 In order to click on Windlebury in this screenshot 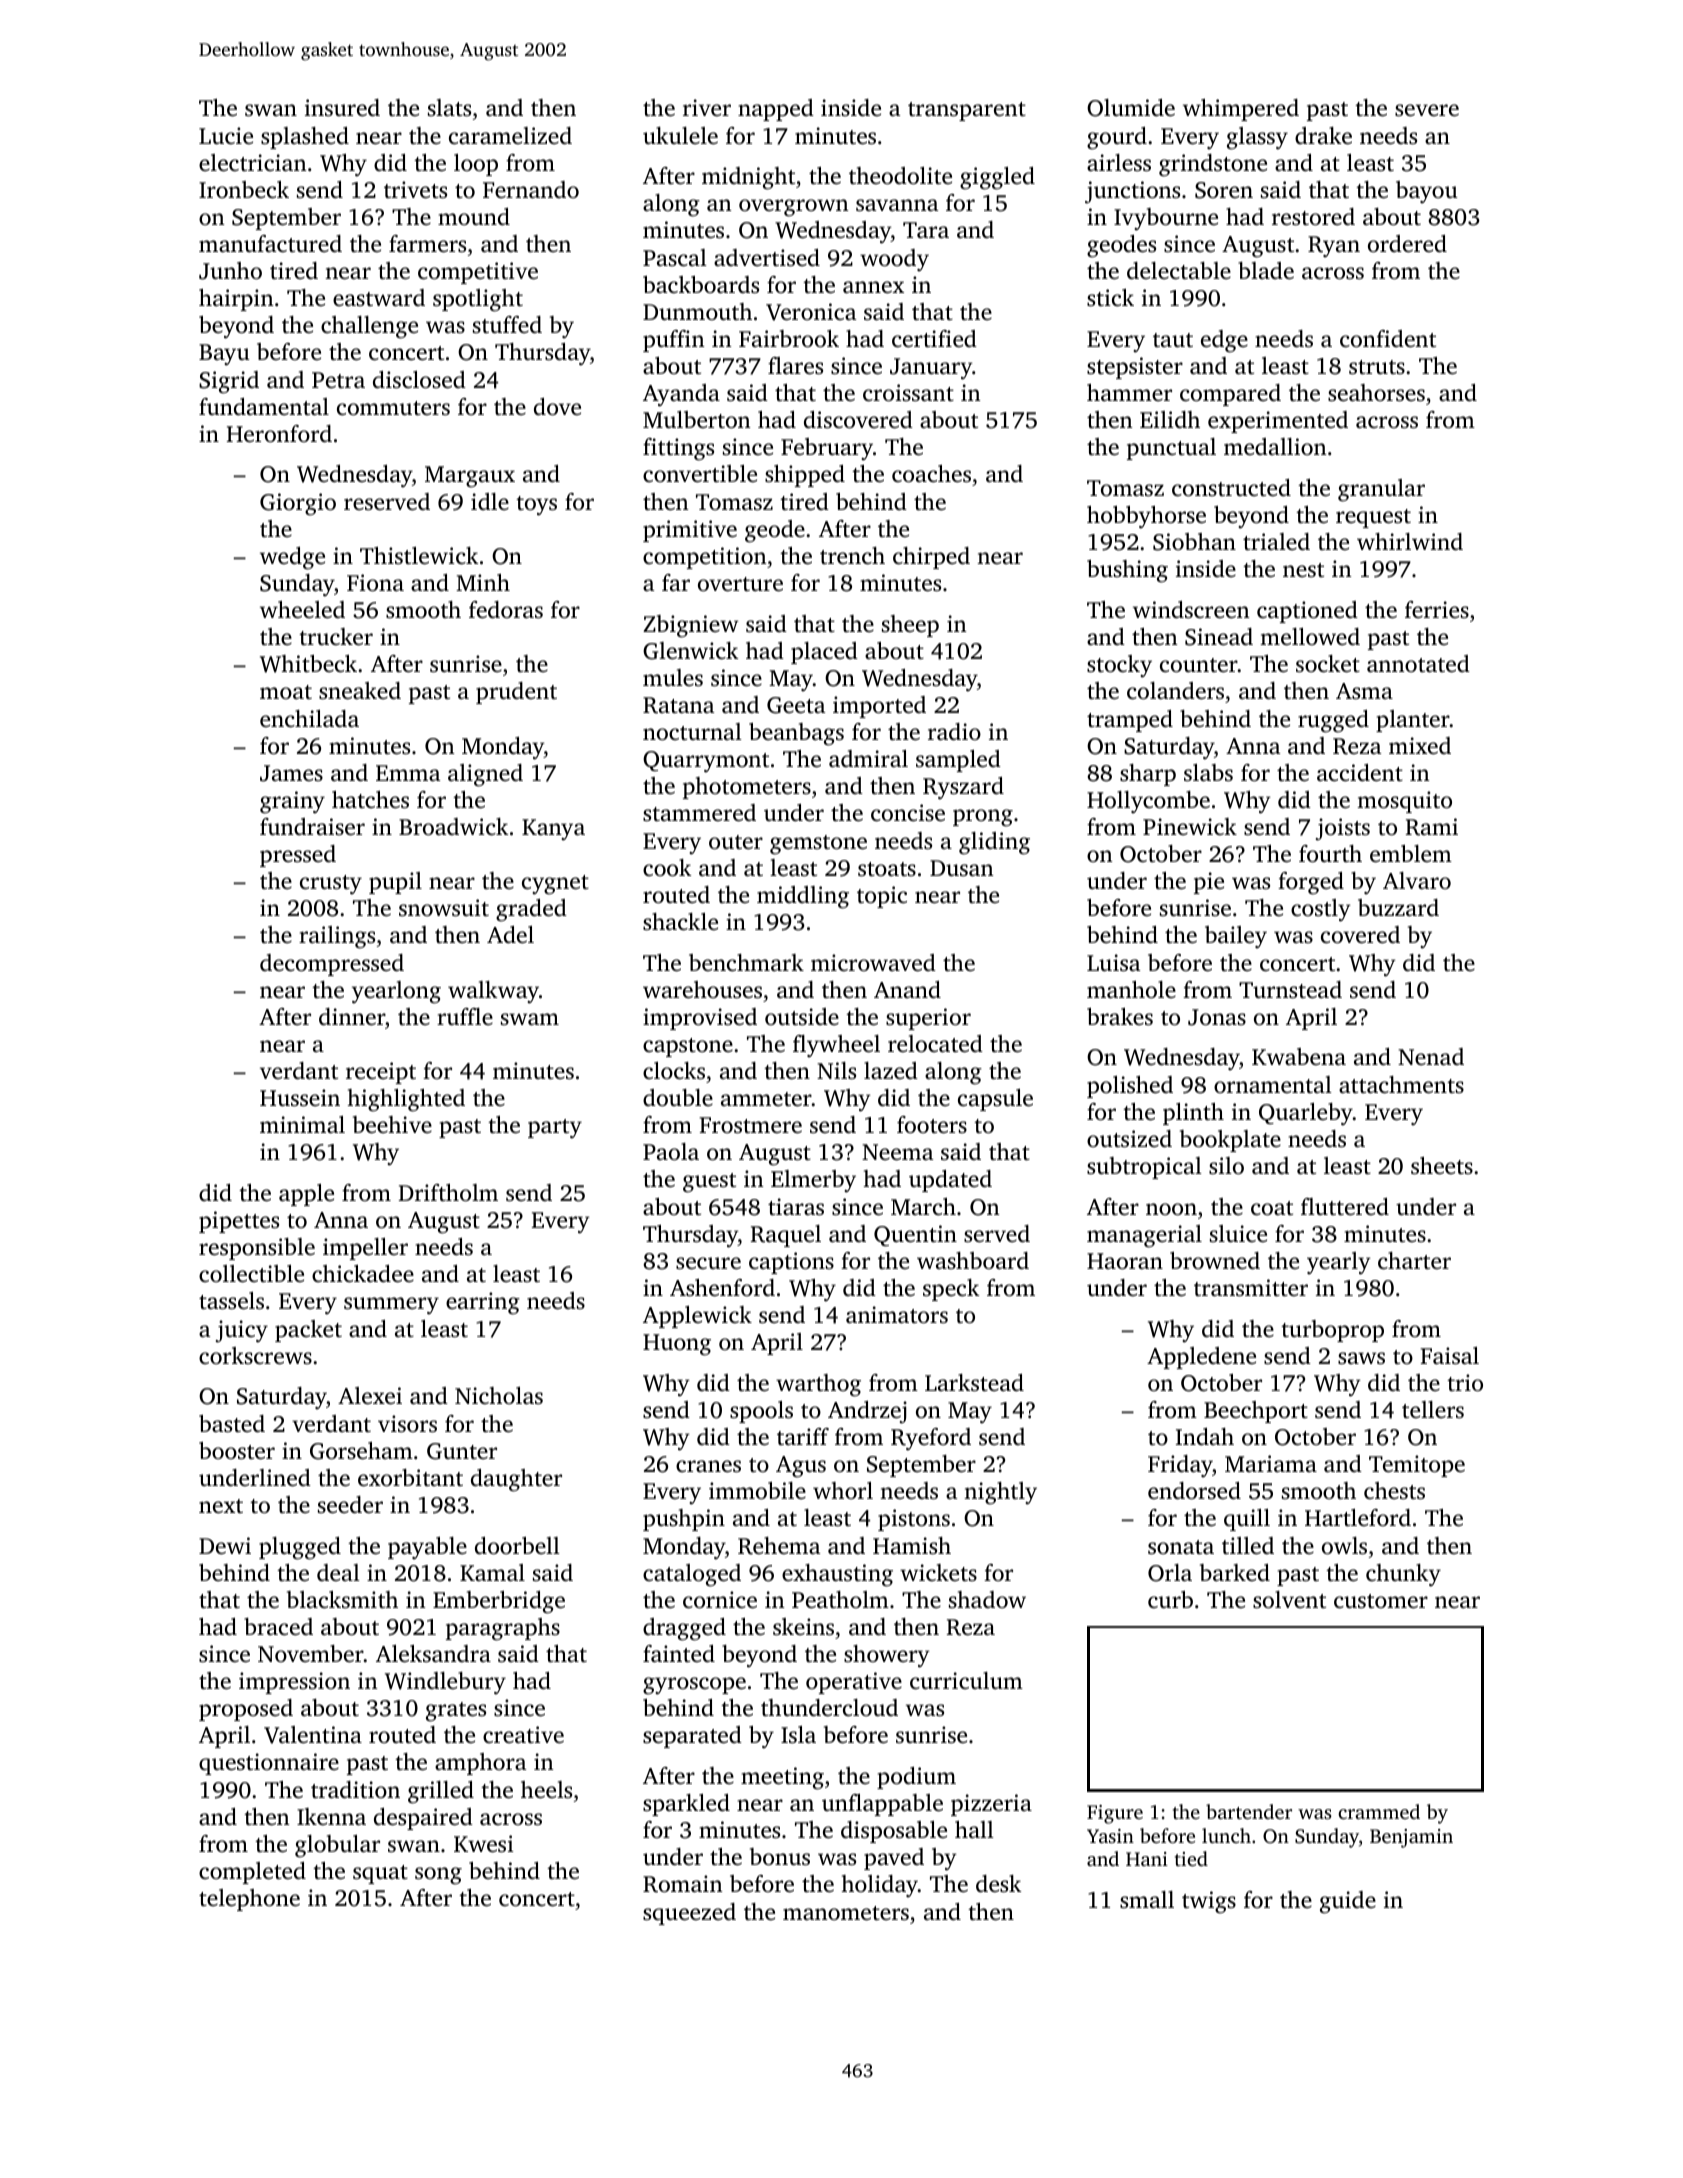, I will do `click(445, 1683)`.
